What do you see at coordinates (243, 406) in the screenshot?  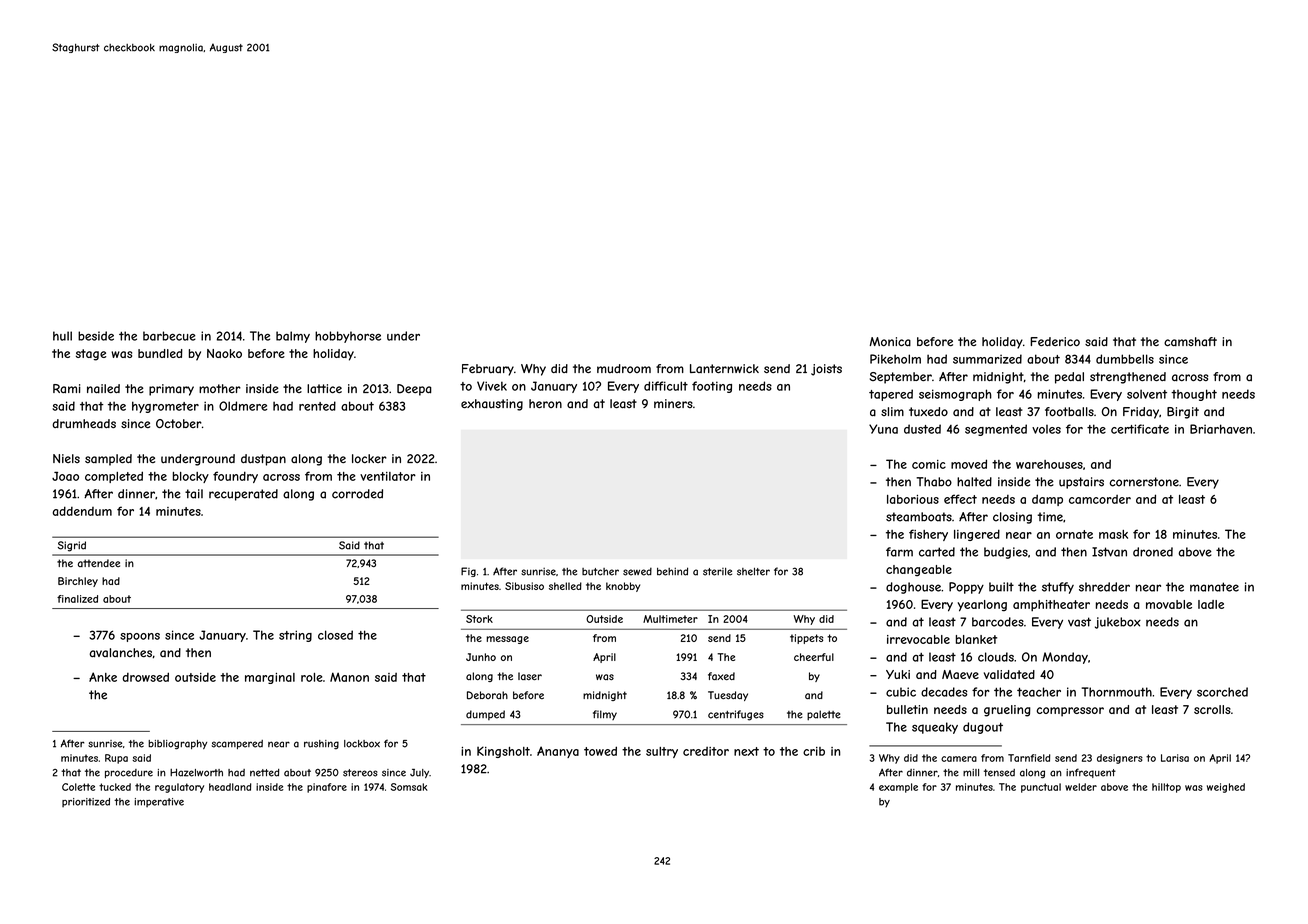 I see `Oldmere` at bounding box center [243, 406].
